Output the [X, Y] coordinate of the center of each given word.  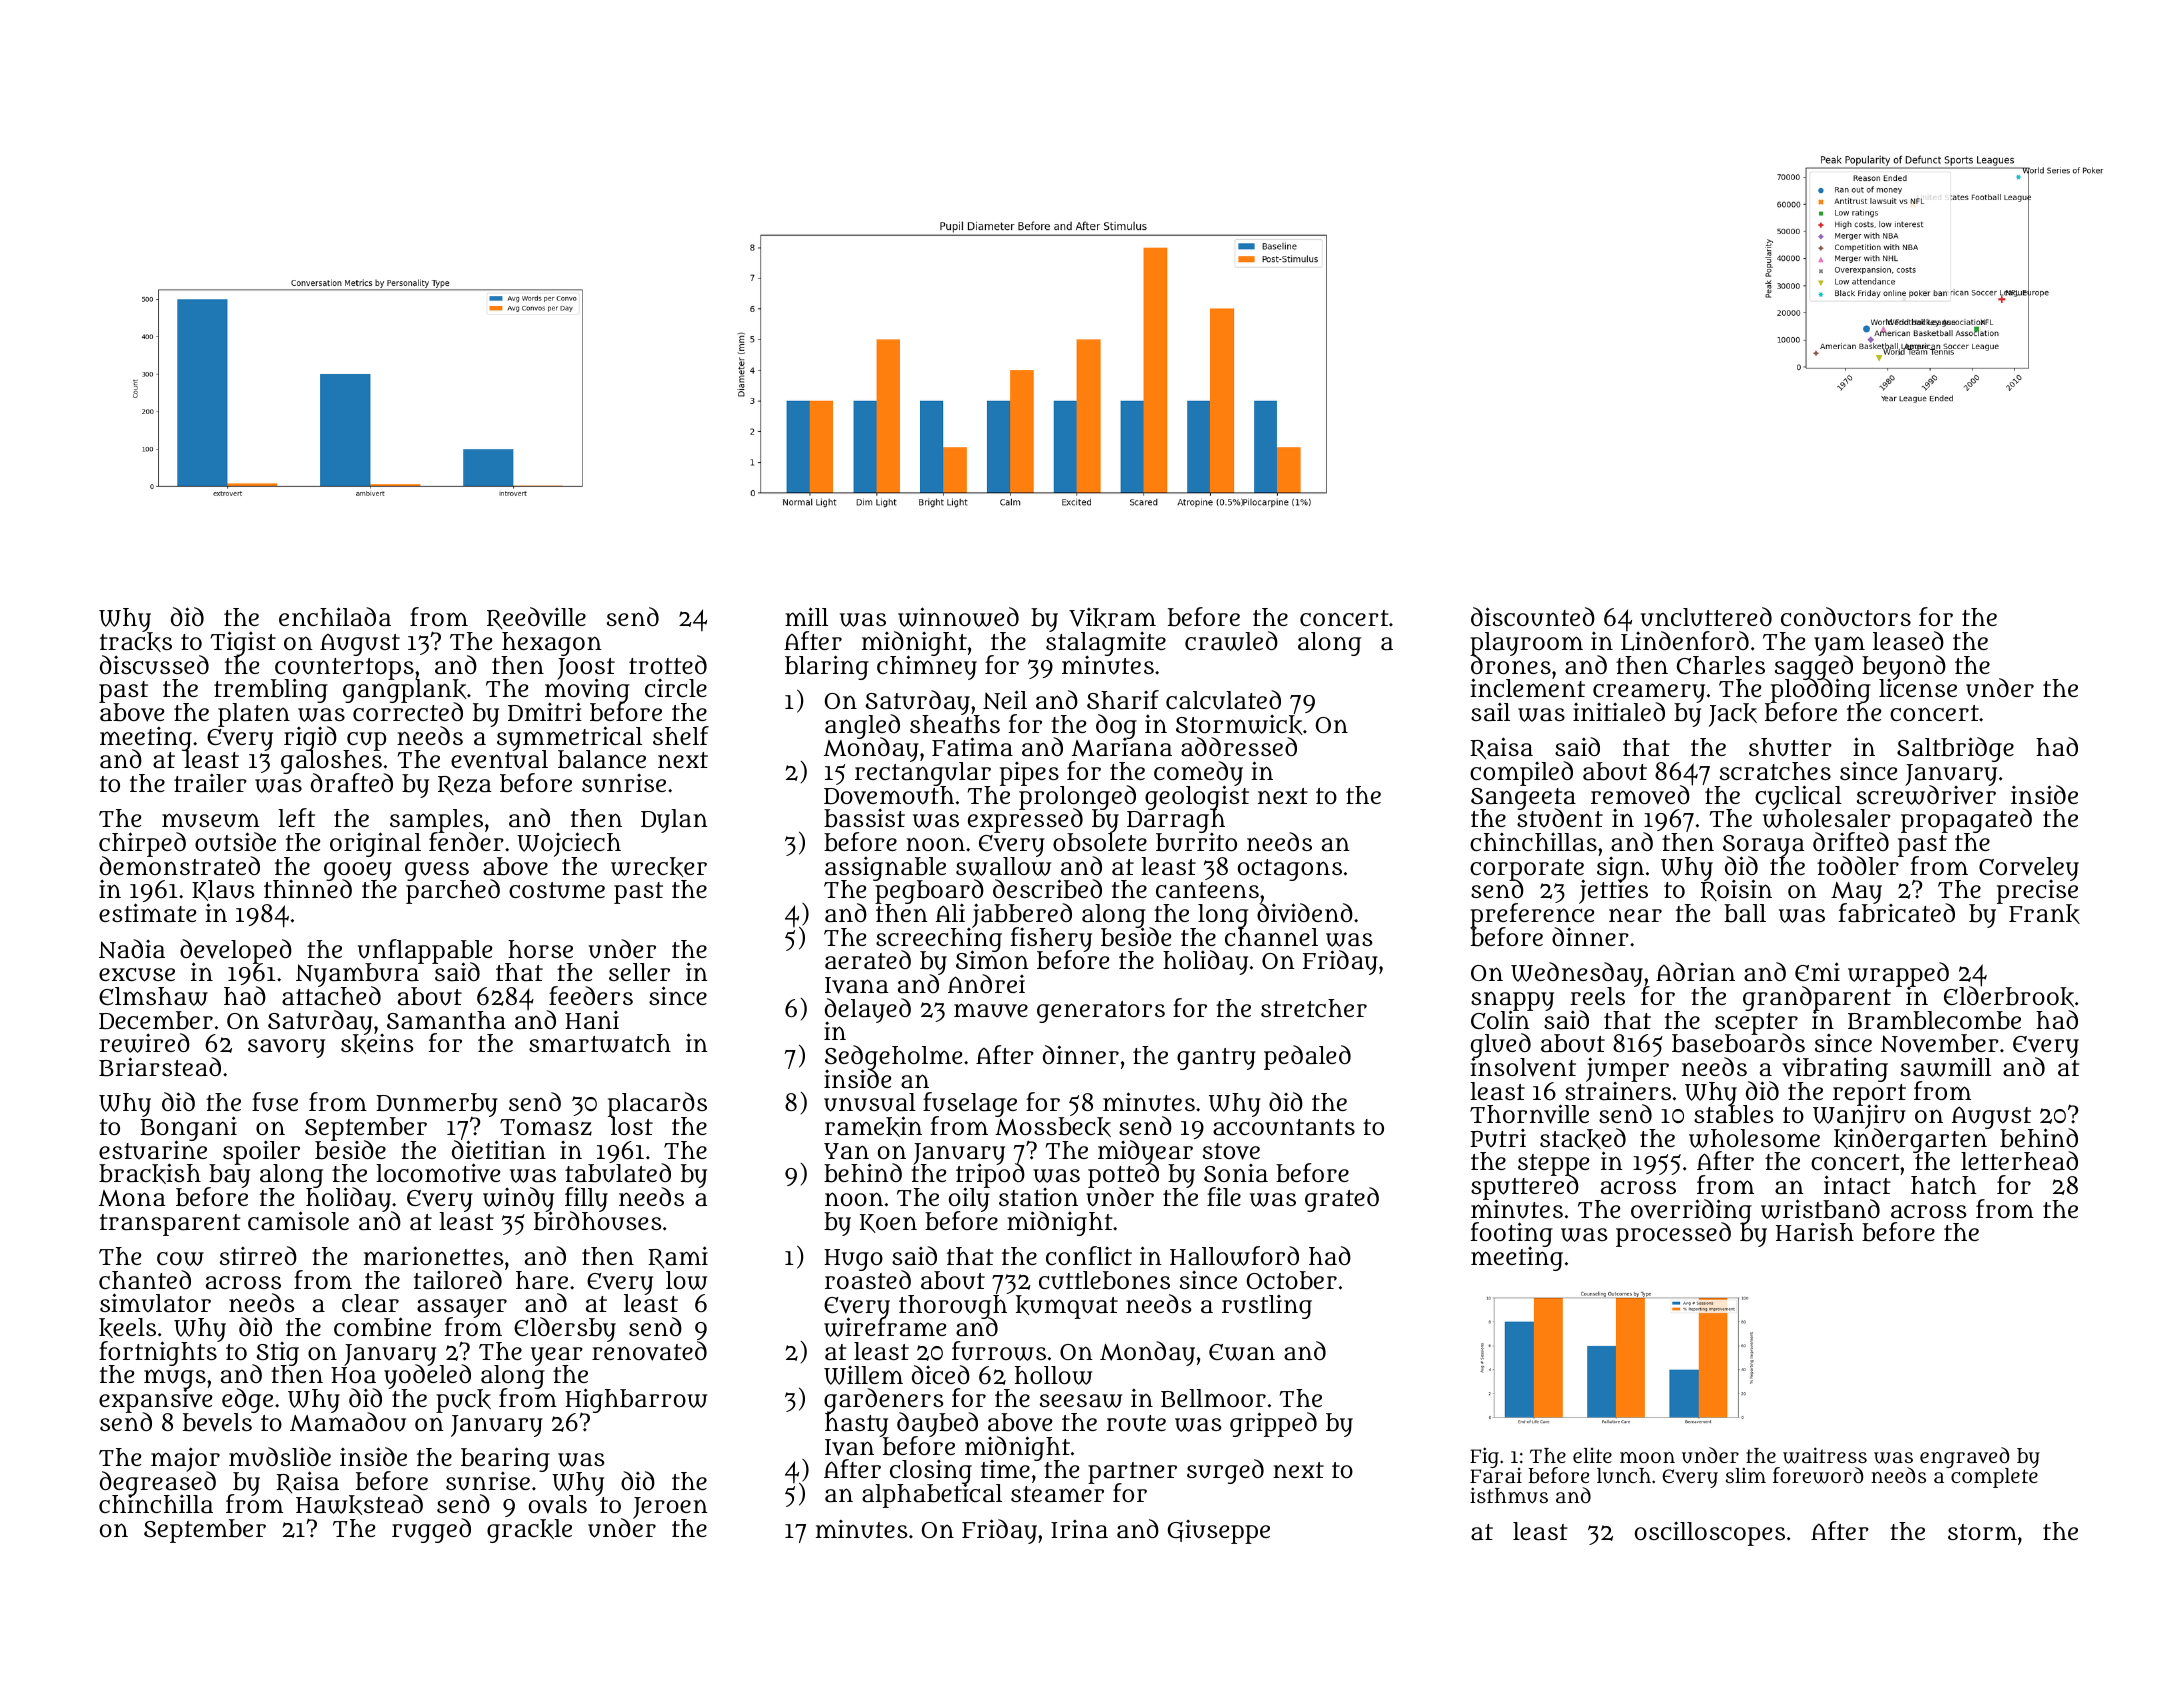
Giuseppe [1219, 1532]
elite [1592, 1455]
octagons [1290, 870]
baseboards [1738, 1043]
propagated [1966, 821]
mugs [175, 1379]
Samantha [446, 1020]
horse [540, 949]
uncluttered [1706, 617]
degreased [158, 1484]
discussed [154, 665]
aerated [868, 960]
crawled [1231, 641]
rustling [1267, 1307]
